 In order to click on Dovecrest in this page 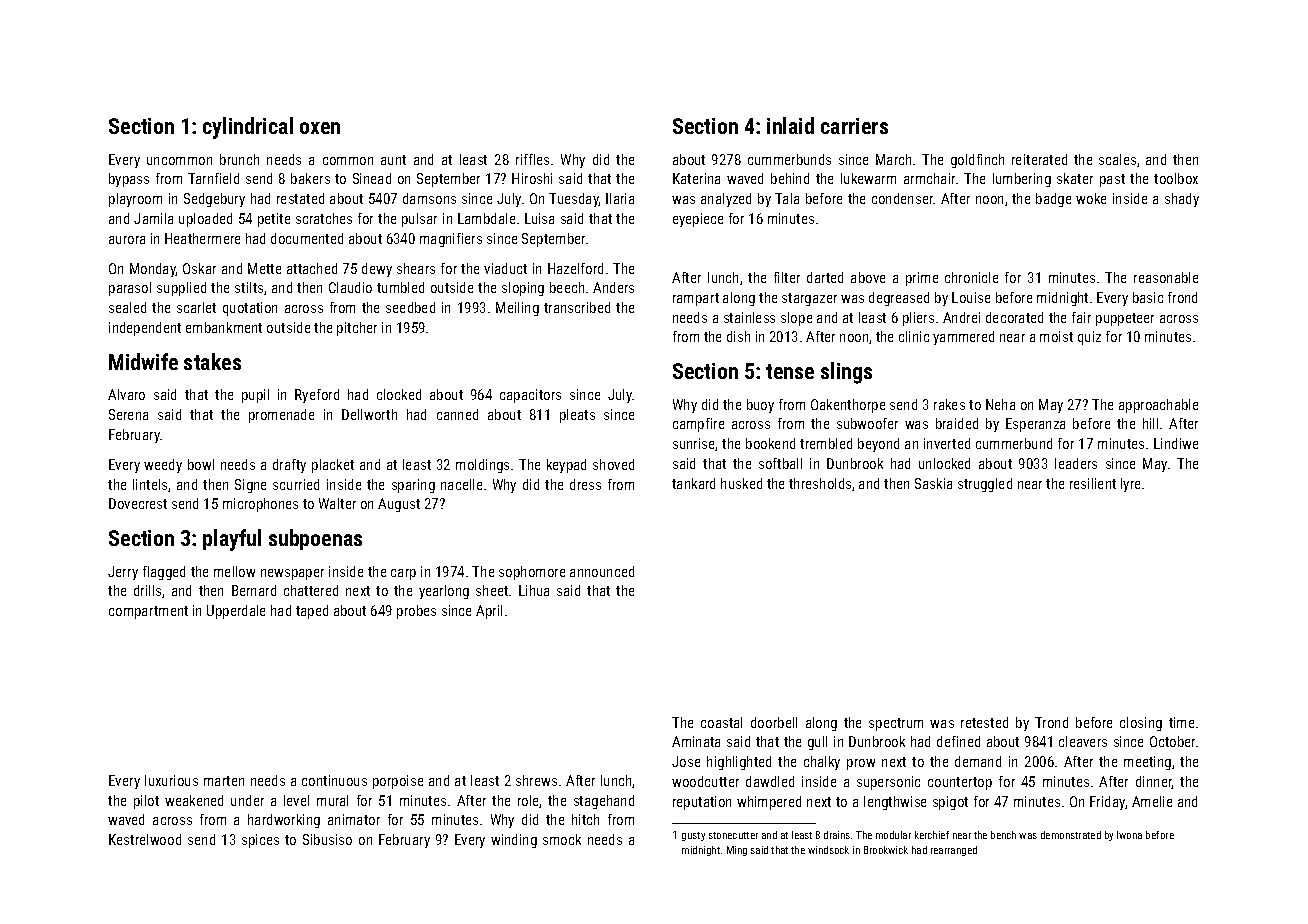, I will do `click(138, 503)`.
